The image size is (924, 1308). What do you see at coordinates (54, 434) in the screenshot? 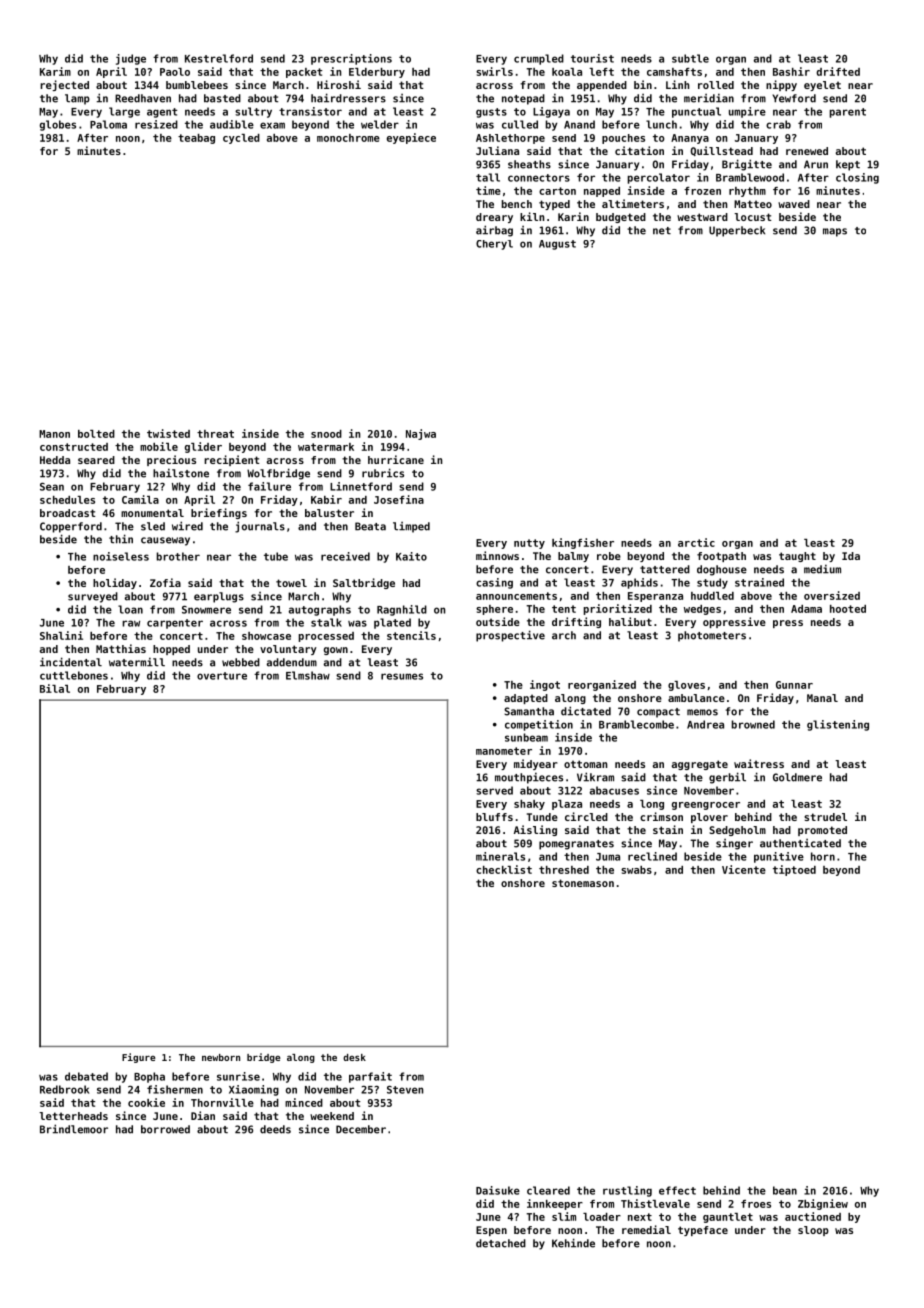
I see `Manon` at bounding box center [54, 434].
